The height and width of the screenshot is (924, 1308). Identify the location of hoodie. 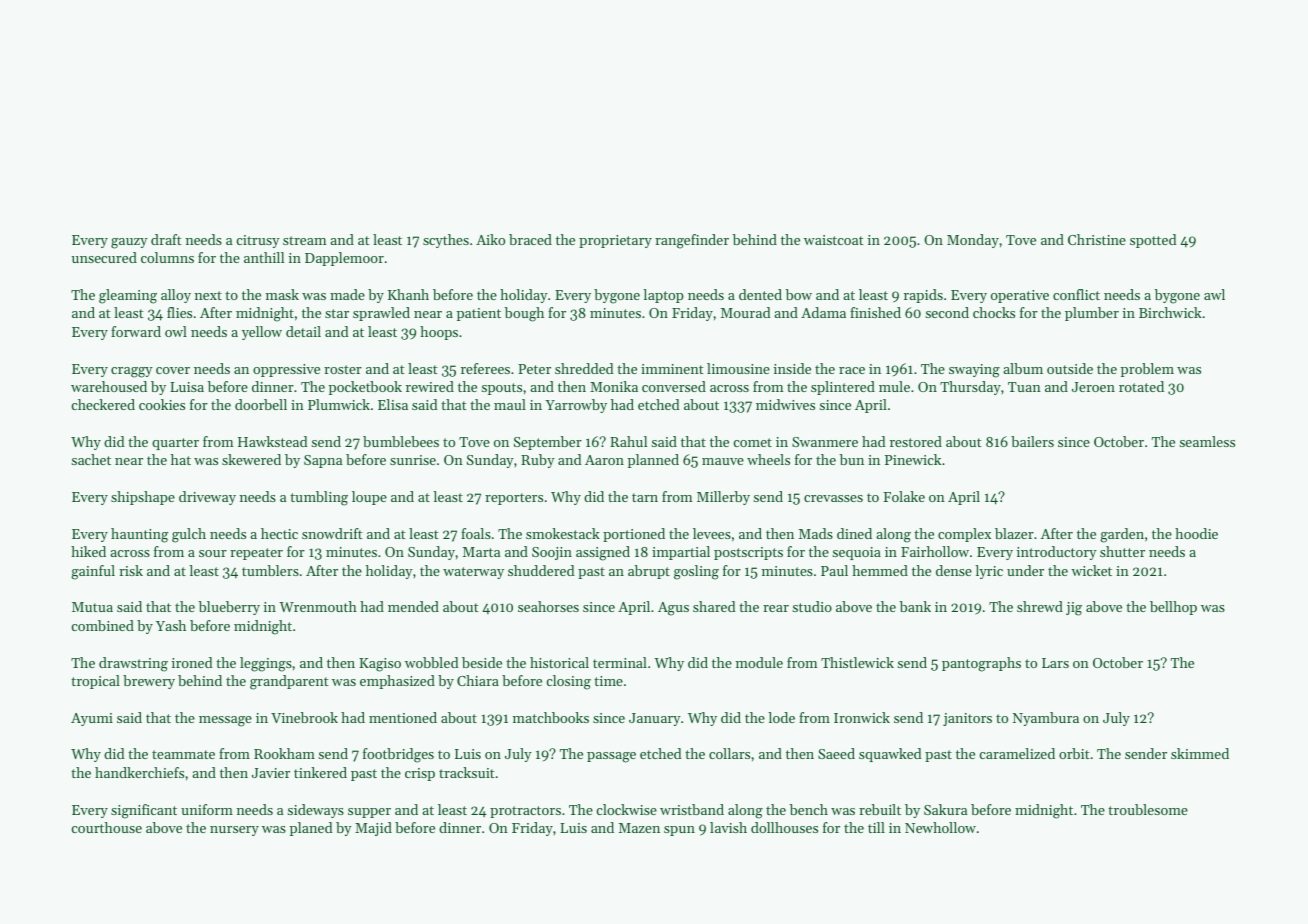
(1196, 533).
